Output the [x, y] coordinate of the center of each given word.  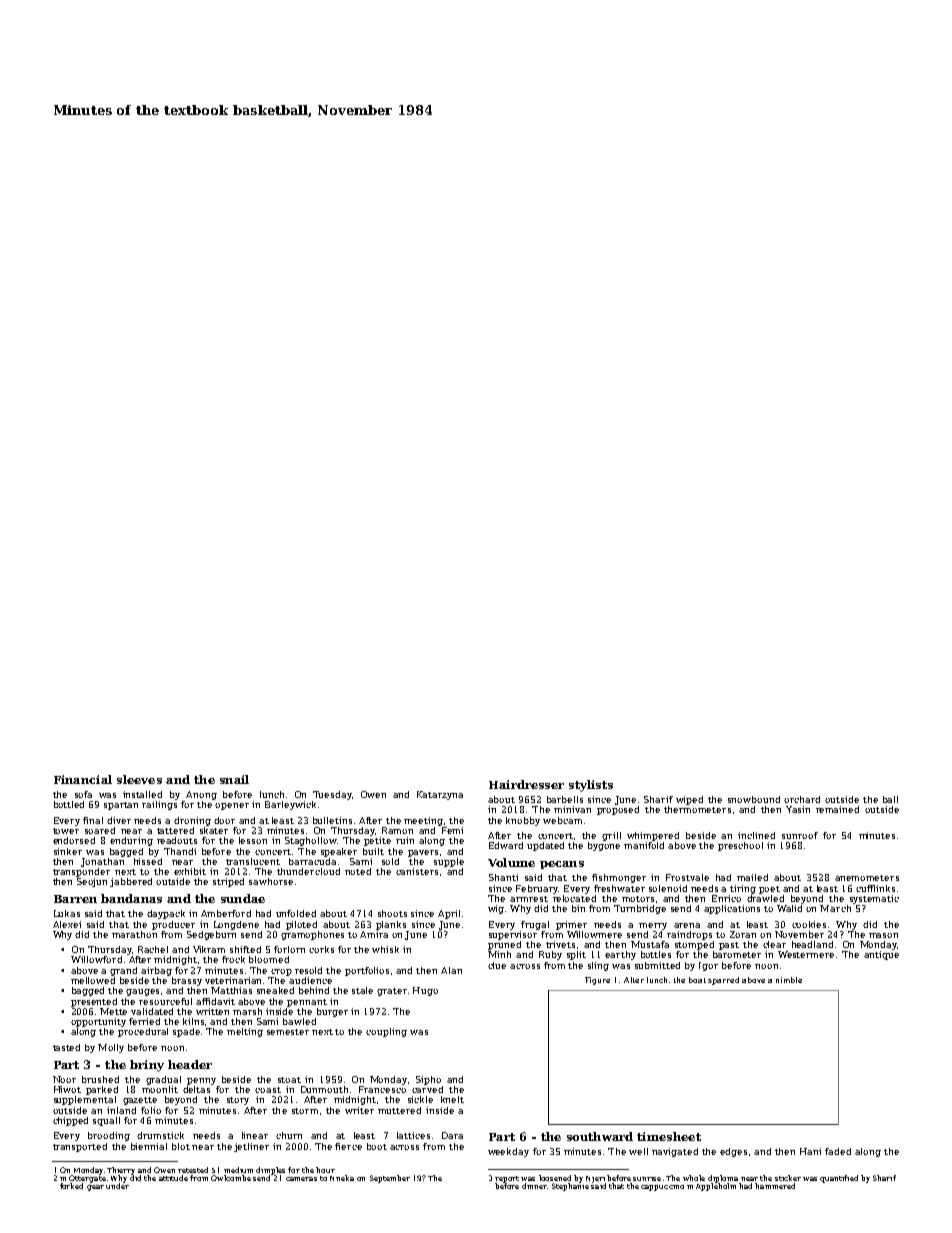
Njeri [595, 1179]
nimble [789, 980]
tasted [66, 1047]
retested [193, 1170]
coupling [386, 1032]
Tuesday [332, 795]
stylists [591, 786]
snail [234, 779]
